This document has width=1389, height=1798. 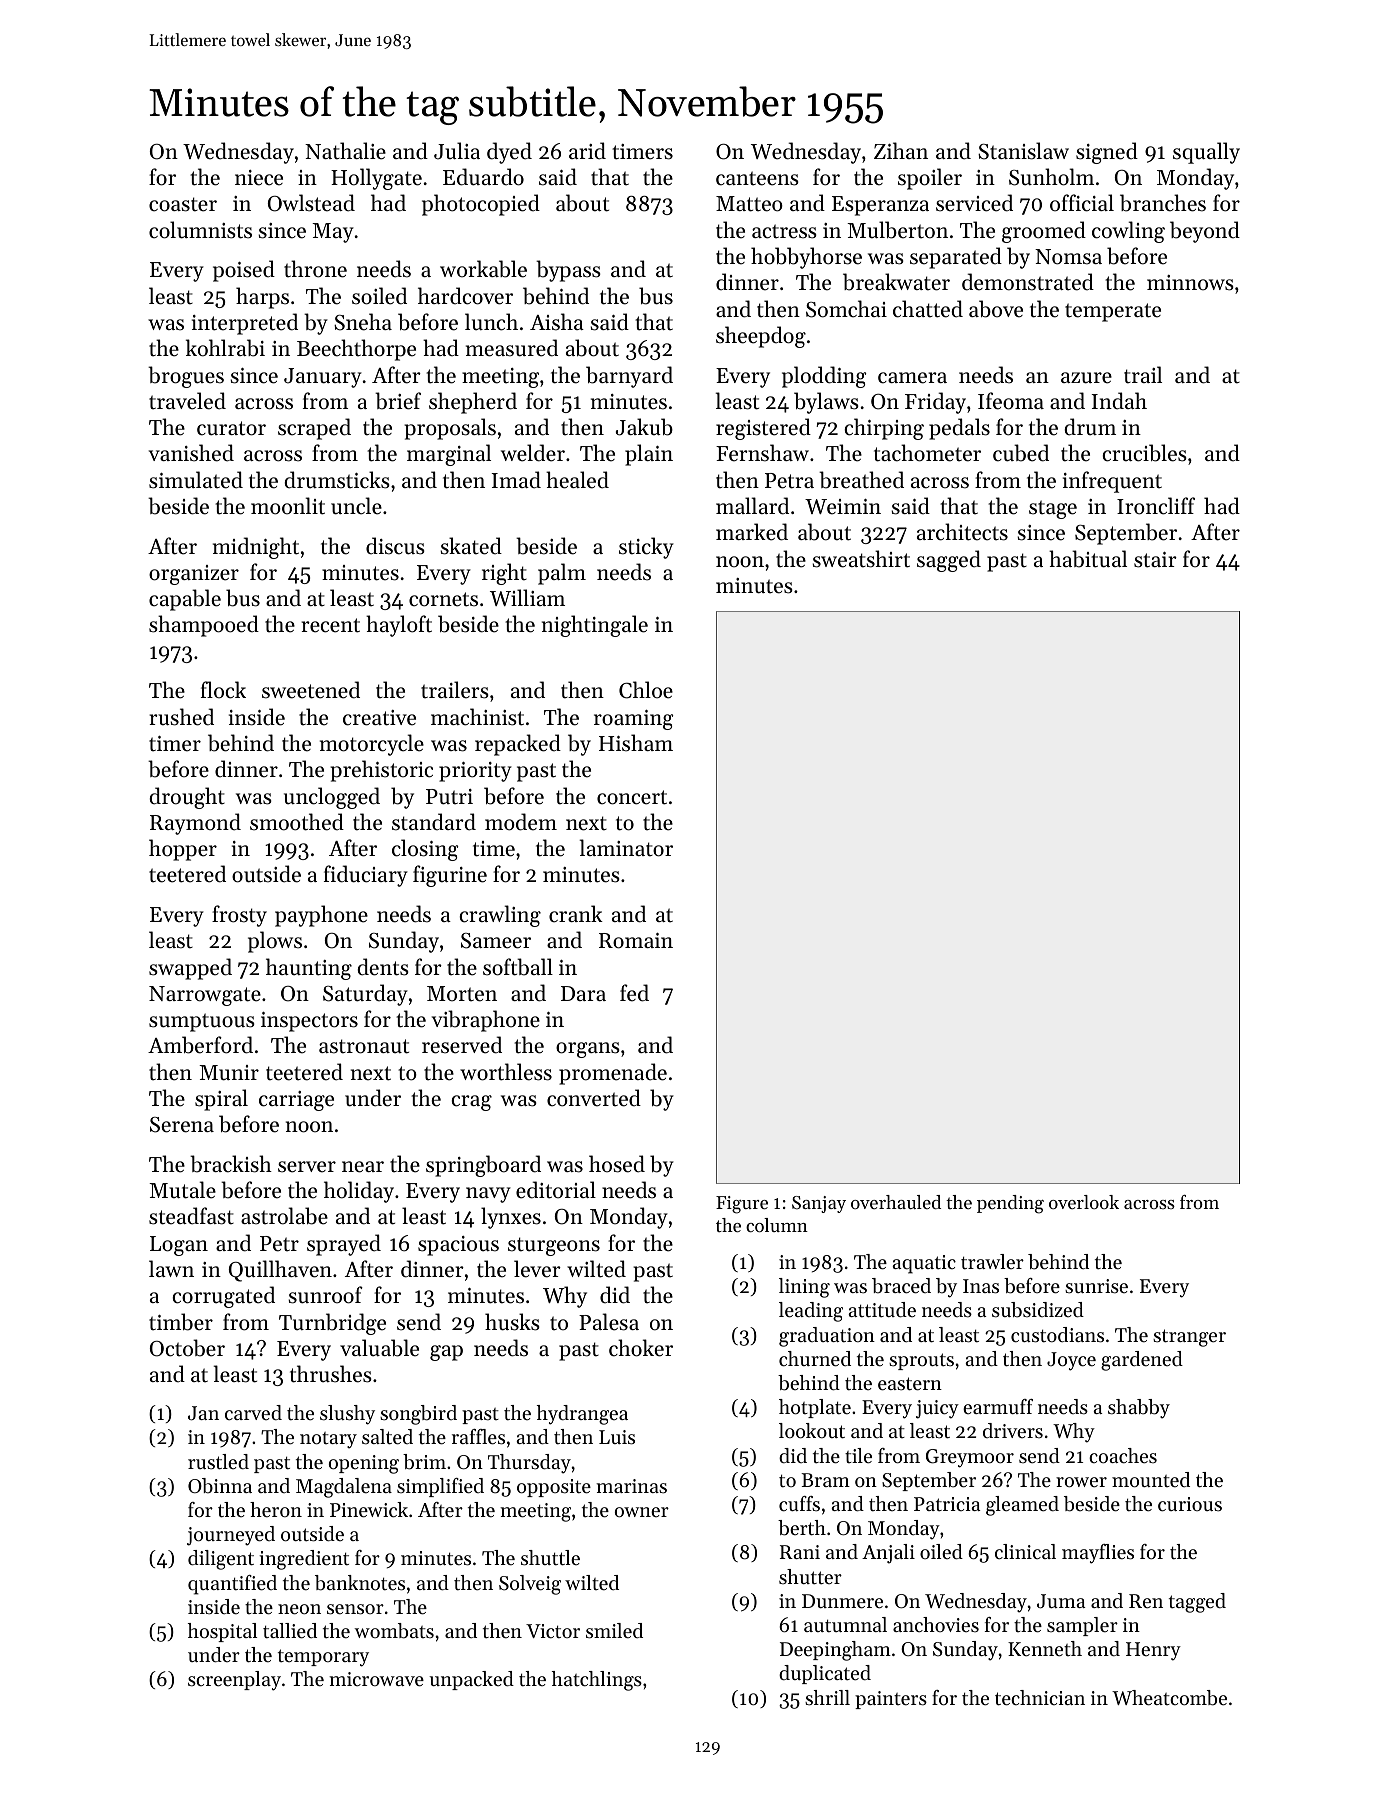 I want to click on songbird, so click(x=418, y=1415).
